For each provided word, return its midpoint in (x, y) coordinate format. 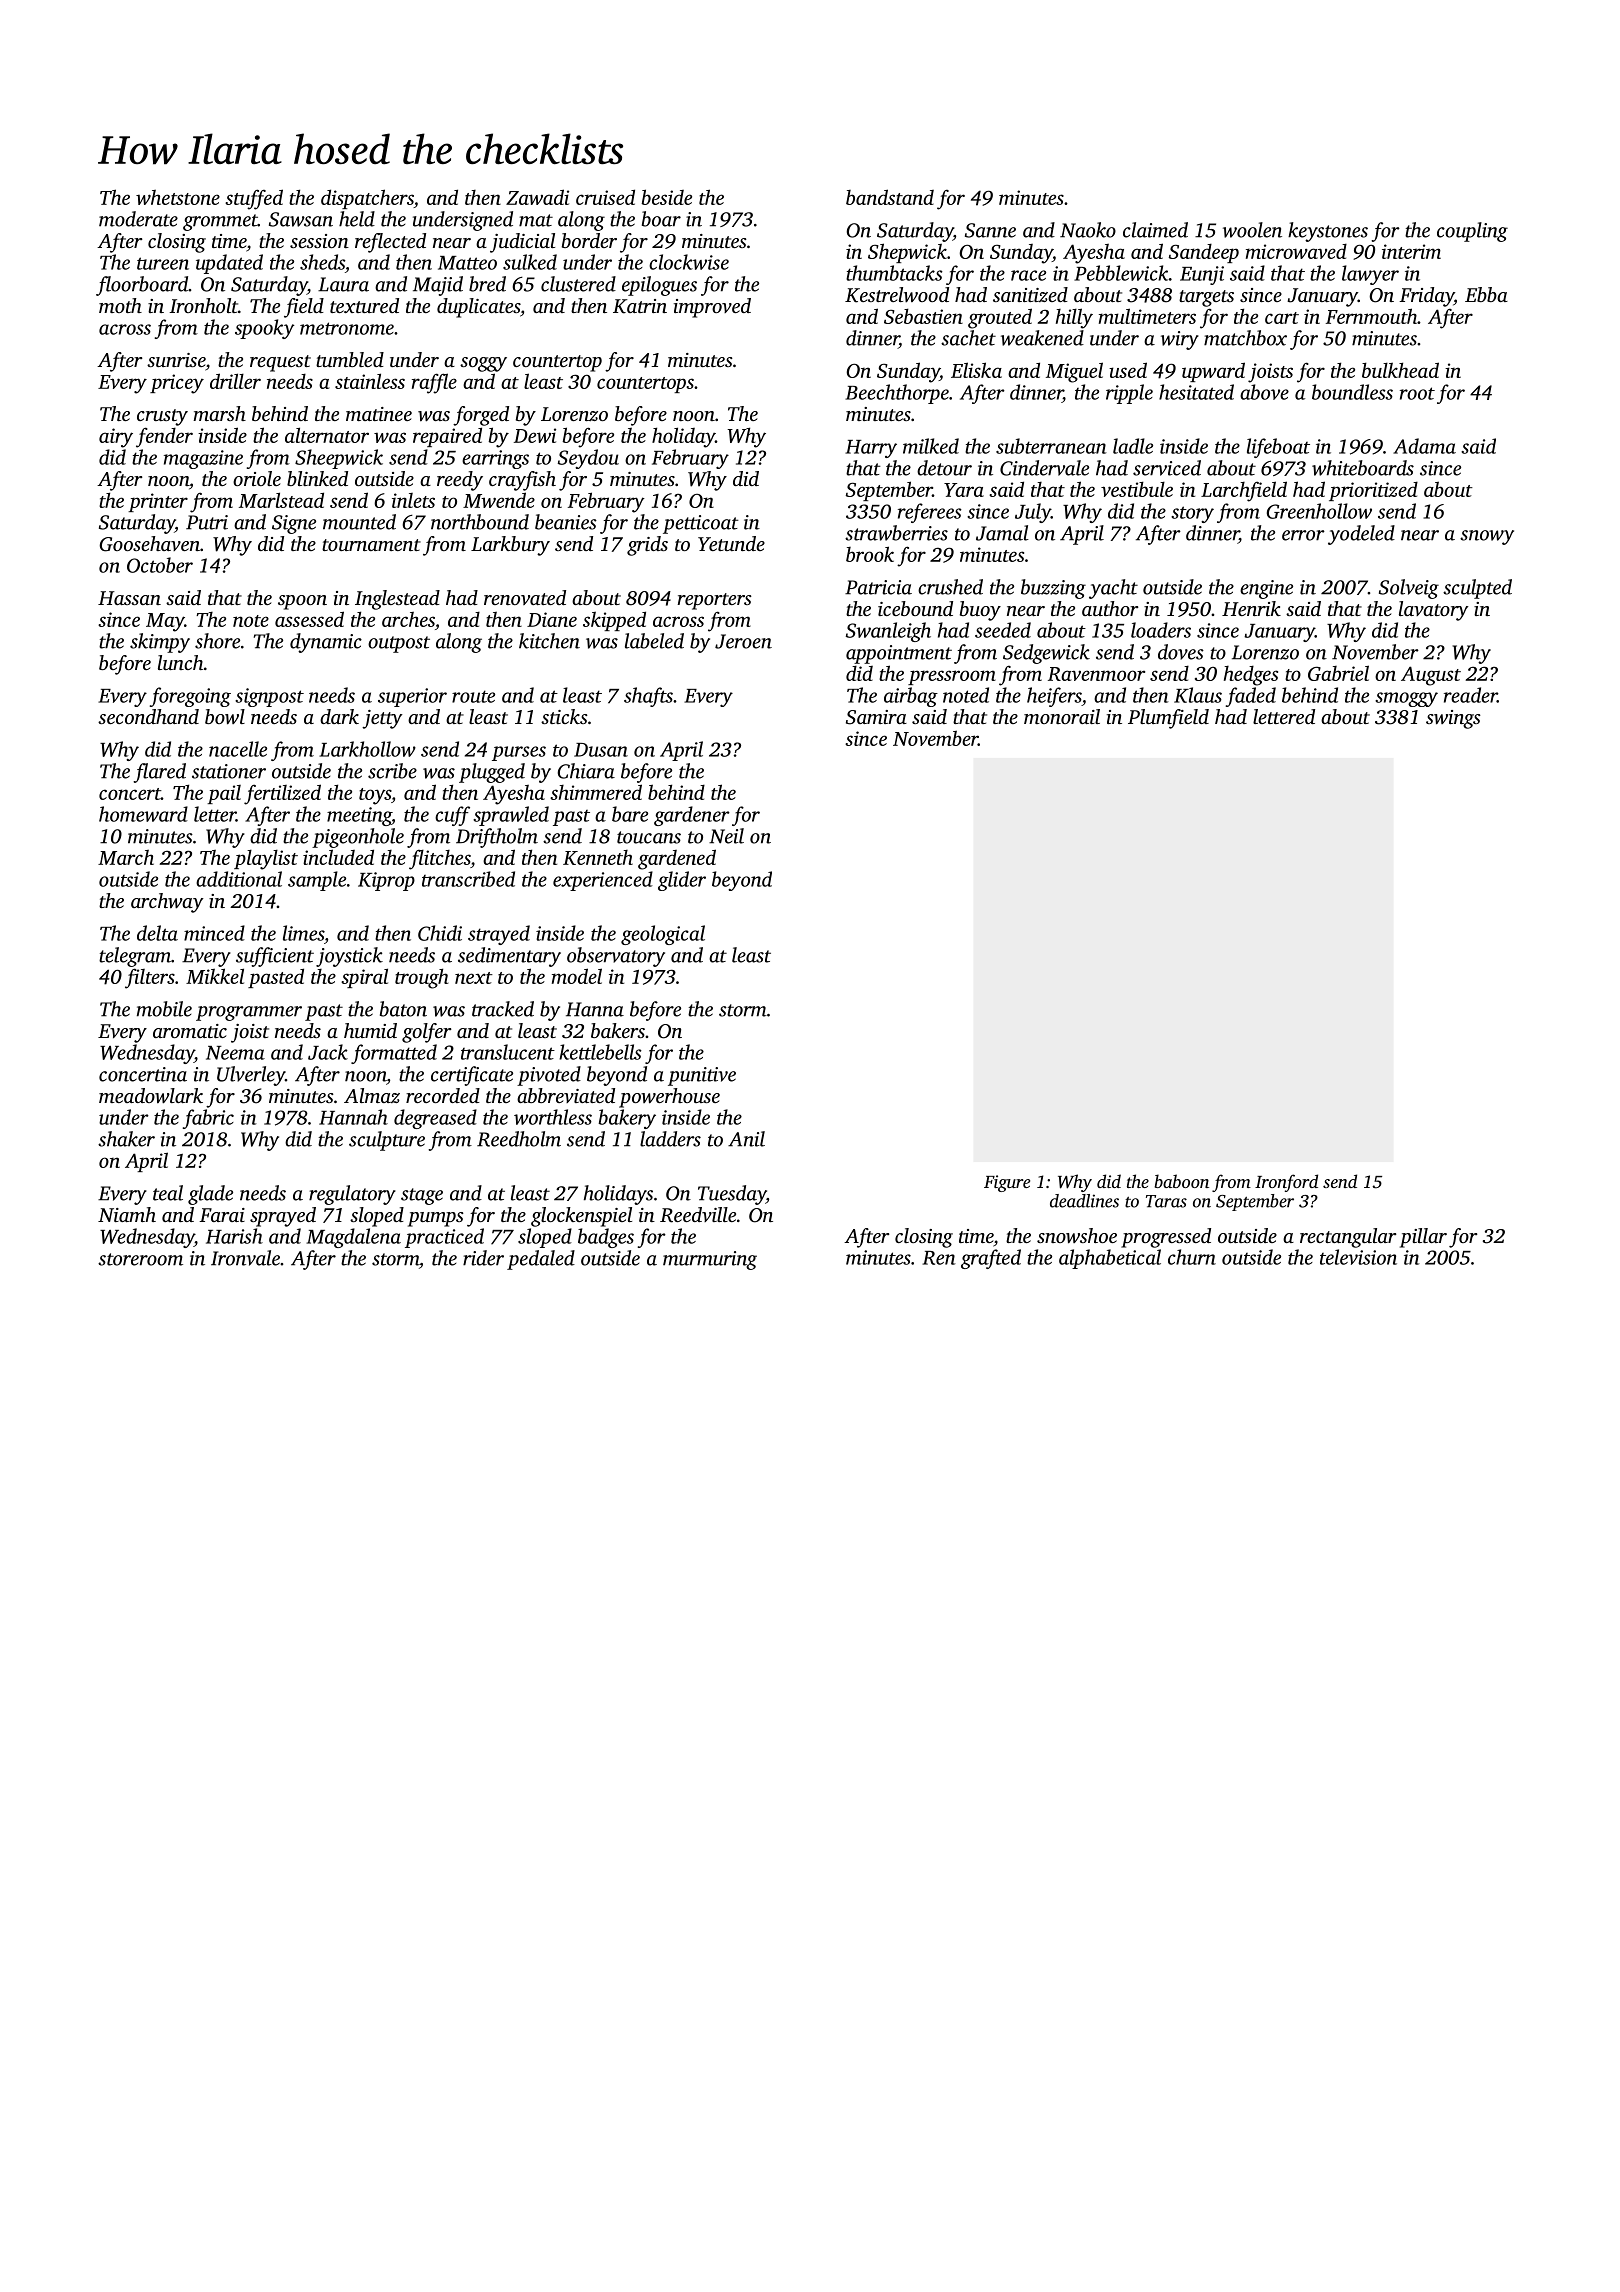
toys (375, 796)
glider (682, 881)
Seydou (588, 459)
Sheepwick (339, 459)
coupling (1472, 232)
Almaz (372, 1095)
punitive (702, 1076)
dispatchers (367, 199)
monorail (1062, 716)
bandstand (890, 197)
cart (1282, 318)
